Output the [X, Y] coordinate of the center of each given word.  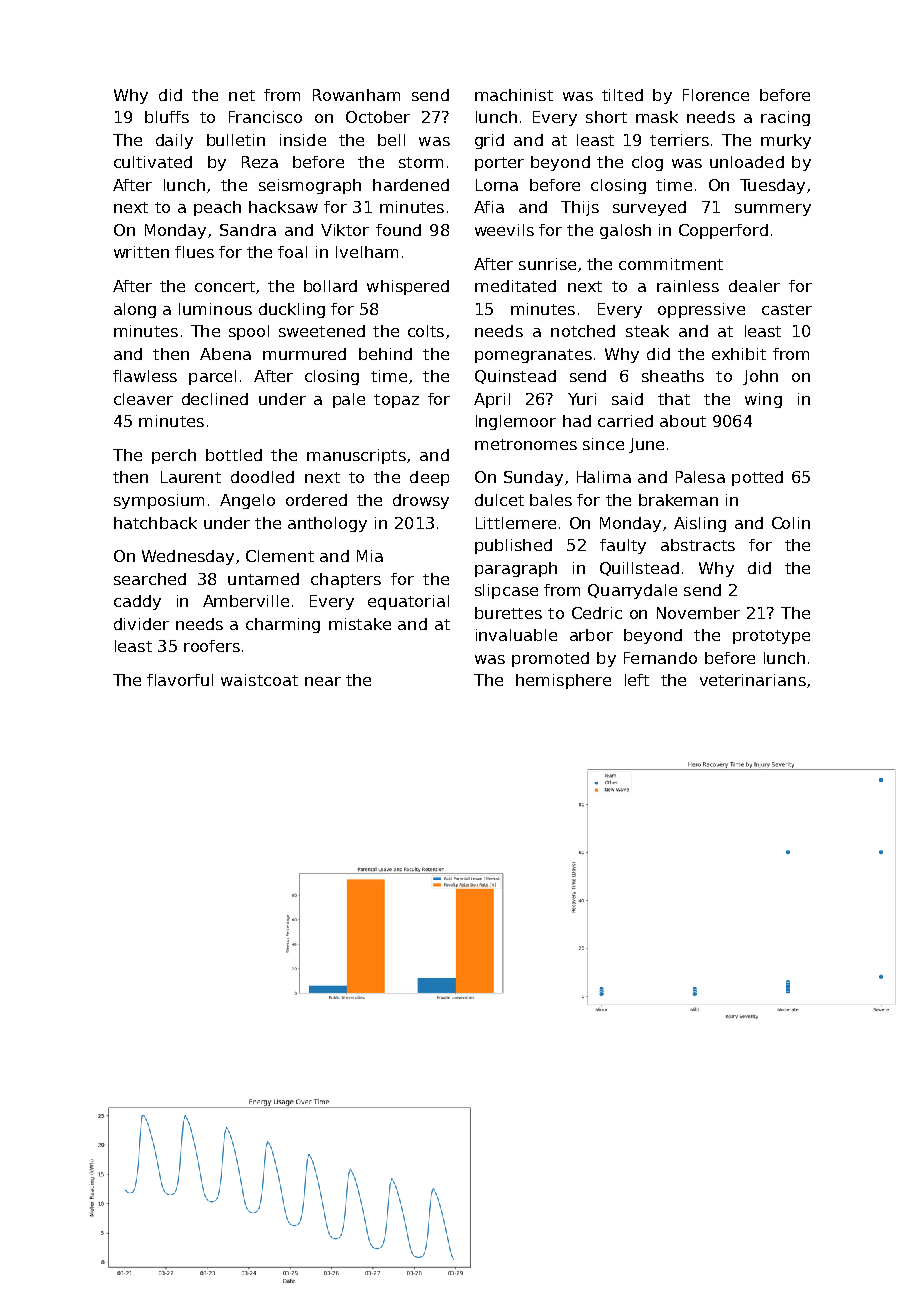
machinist [514, 95]
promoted [550, 659]
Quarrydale [632, 591]
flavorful [180, 680]
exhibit [739, 354]
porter [499, 164]
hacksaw [283, 207]
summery [773, 210]
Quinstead [515, 377]
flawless [145, 376]
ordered [316, 500]
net [242, 95]
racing [785, 118]
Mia [370, 556]
